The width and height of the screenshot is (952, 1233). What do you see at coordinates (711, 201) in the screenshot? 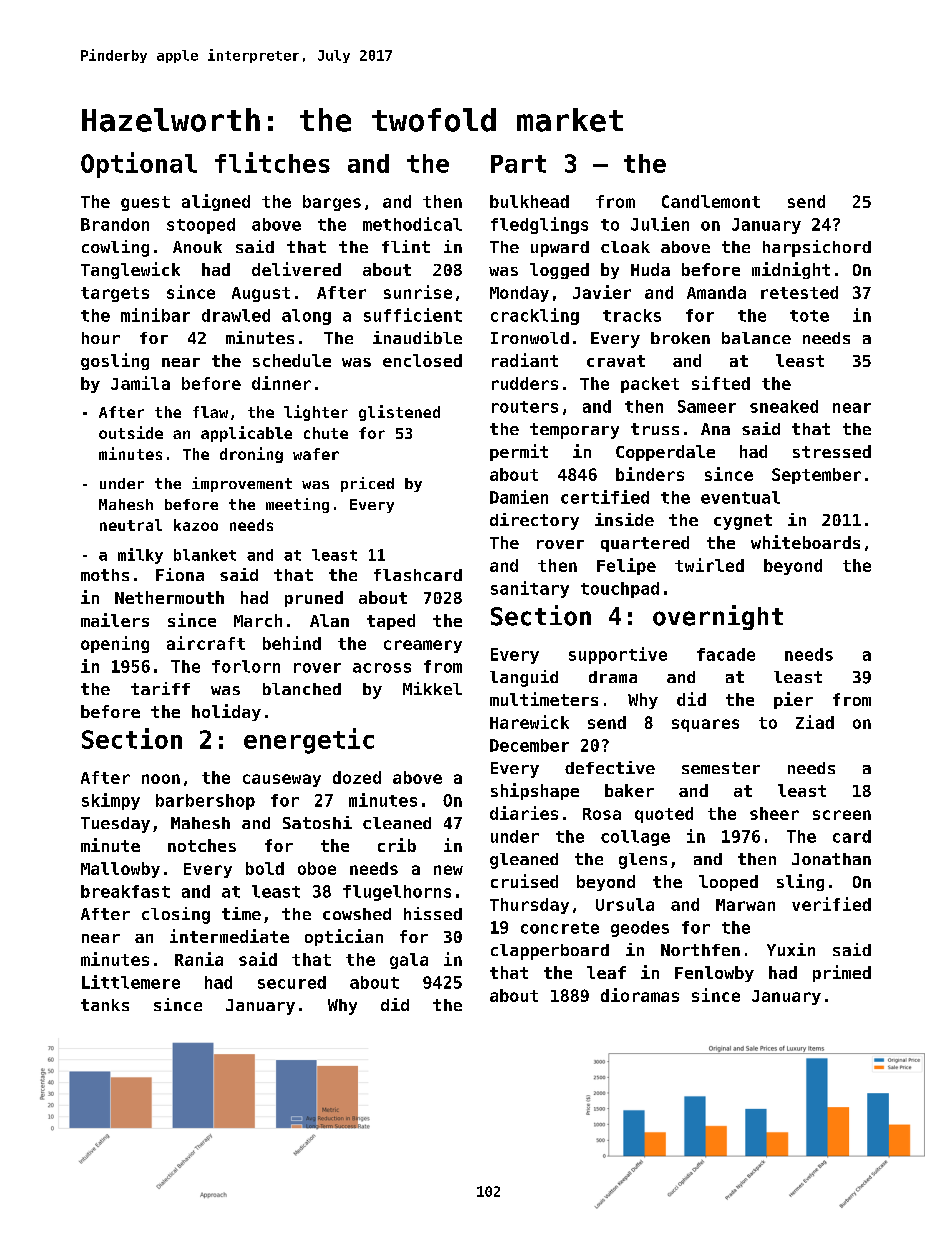
I see `Candlemont` at bounding box center [711, 201].
